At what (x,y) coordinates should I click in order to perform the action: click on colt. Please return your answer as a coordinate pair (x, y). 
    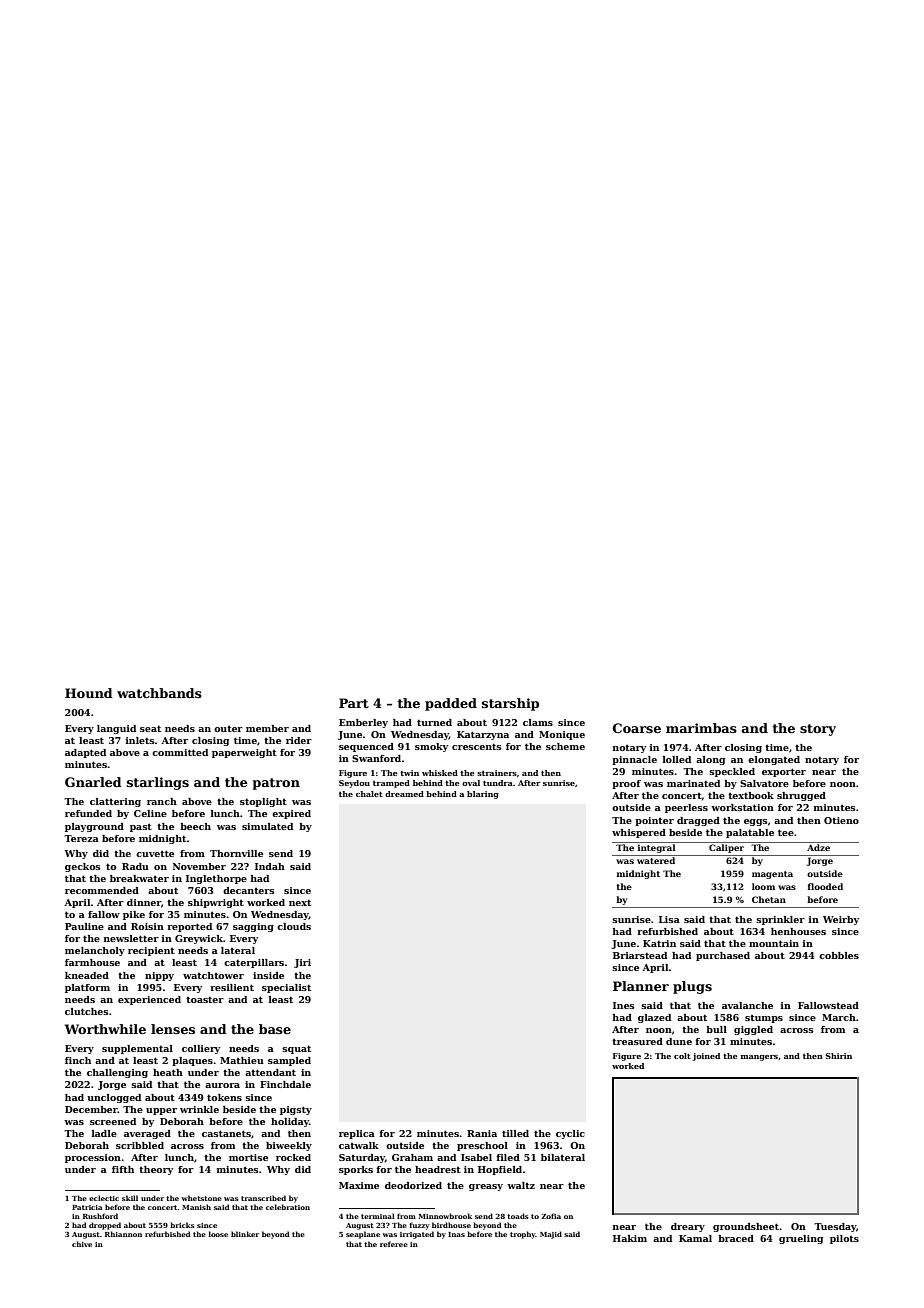
    Looking at the image, I should click on (682, 1056).
